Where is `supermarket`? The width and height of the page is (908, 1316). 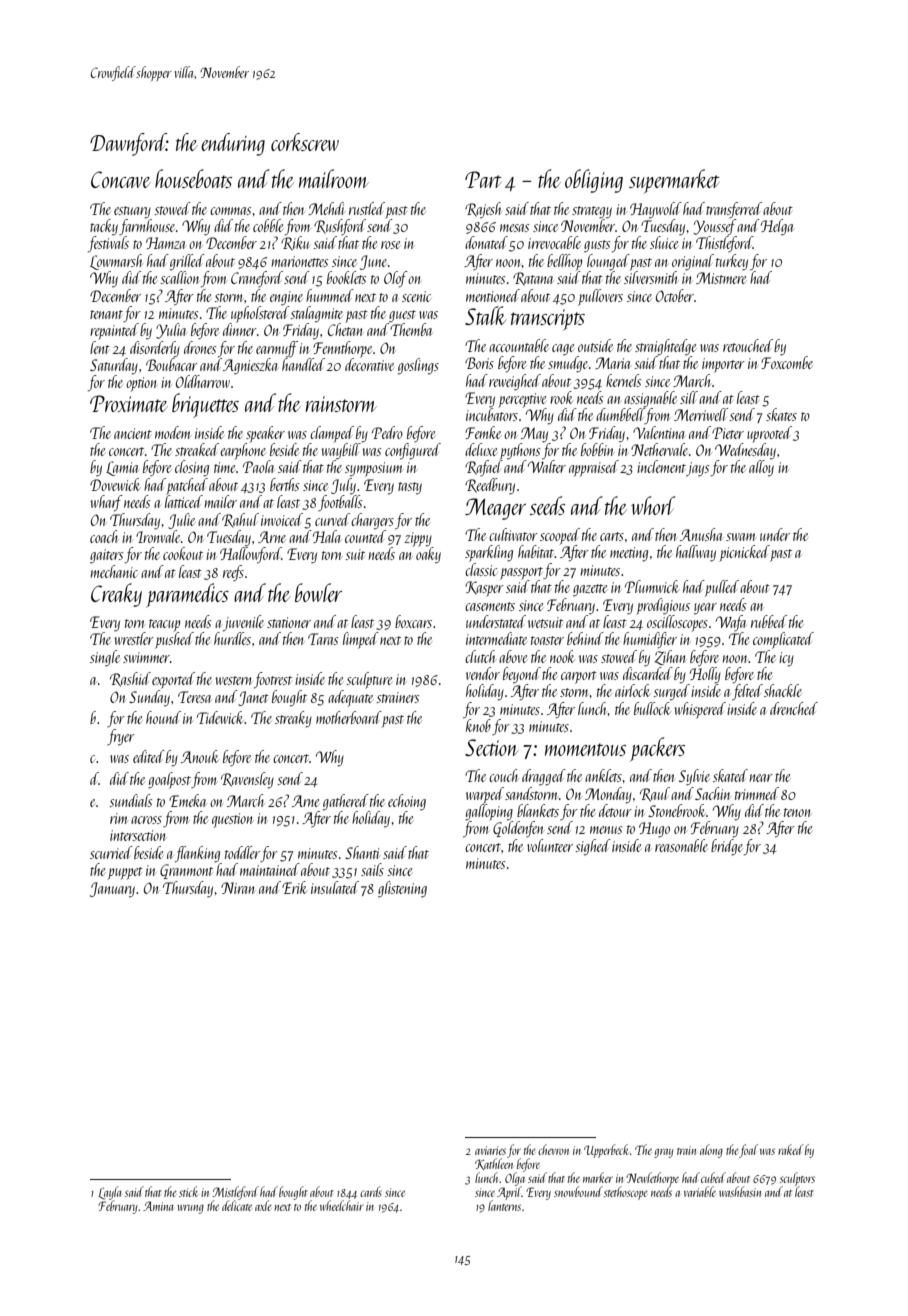 supermarket is located at coordinates (674, 181).
